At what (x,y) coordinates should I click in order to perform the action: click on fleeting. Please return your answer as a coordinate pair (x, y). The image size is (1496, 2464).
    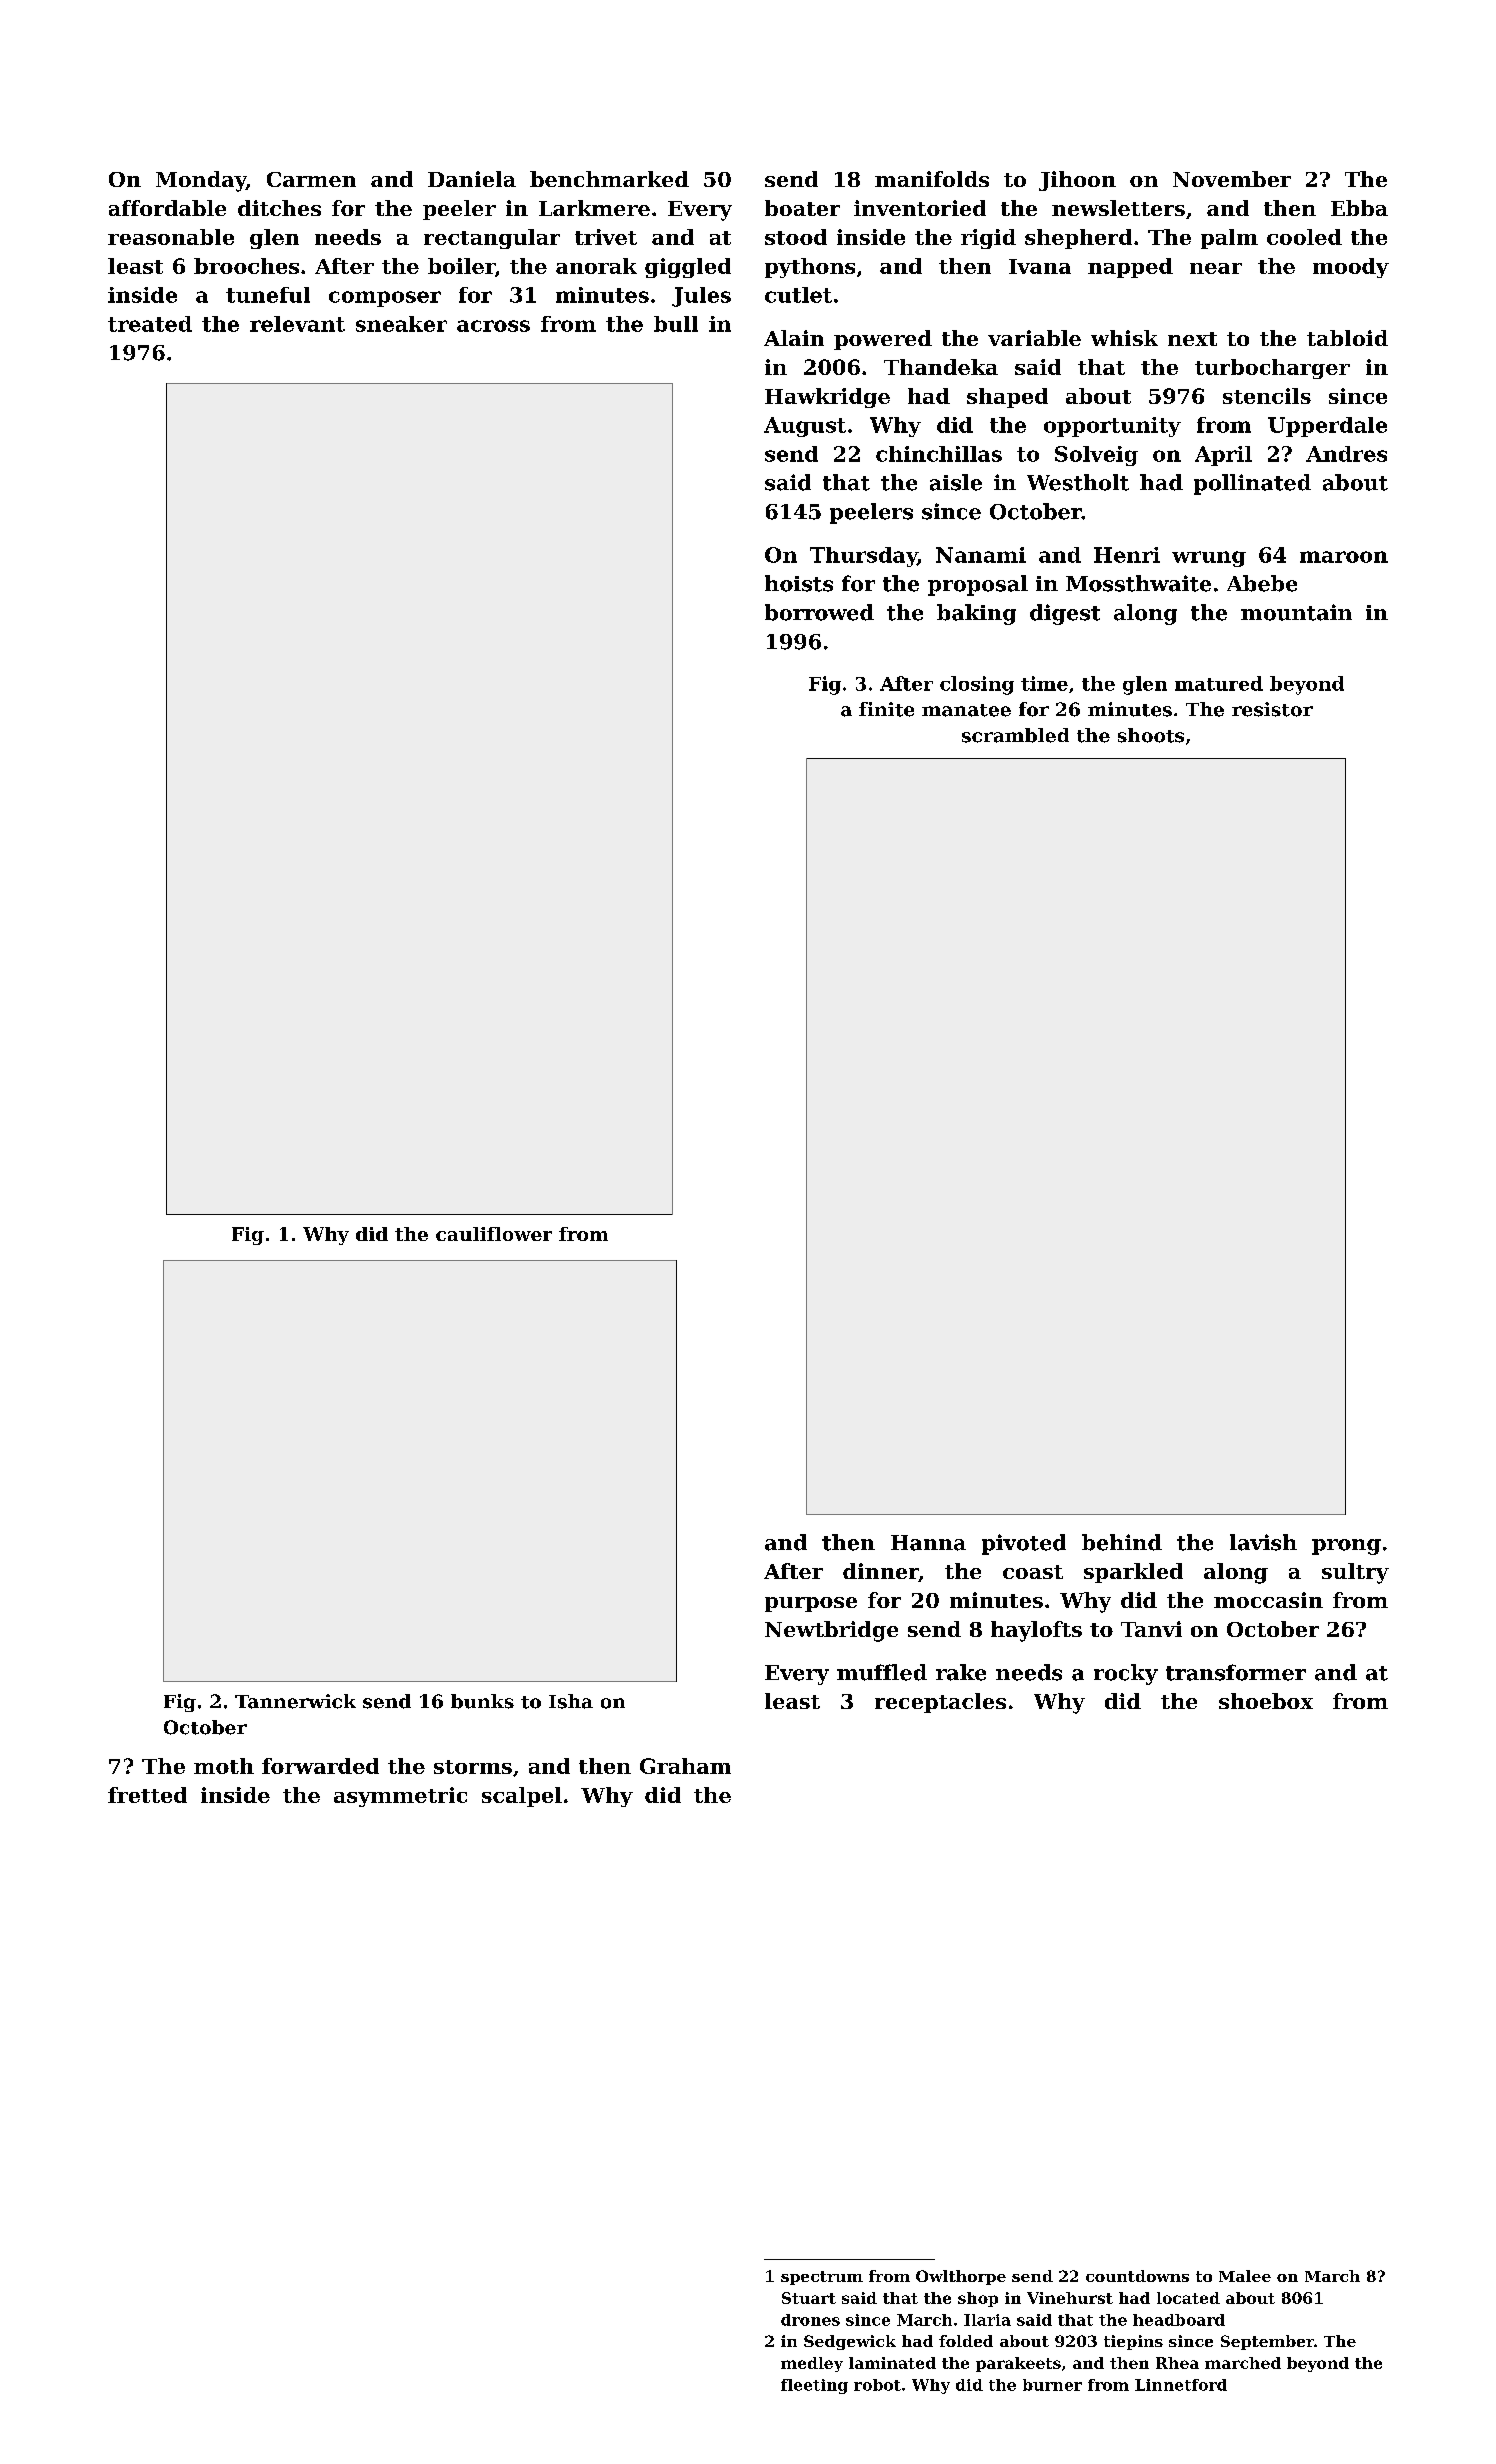
    Looking at the image, I should click on (814, 2386).
